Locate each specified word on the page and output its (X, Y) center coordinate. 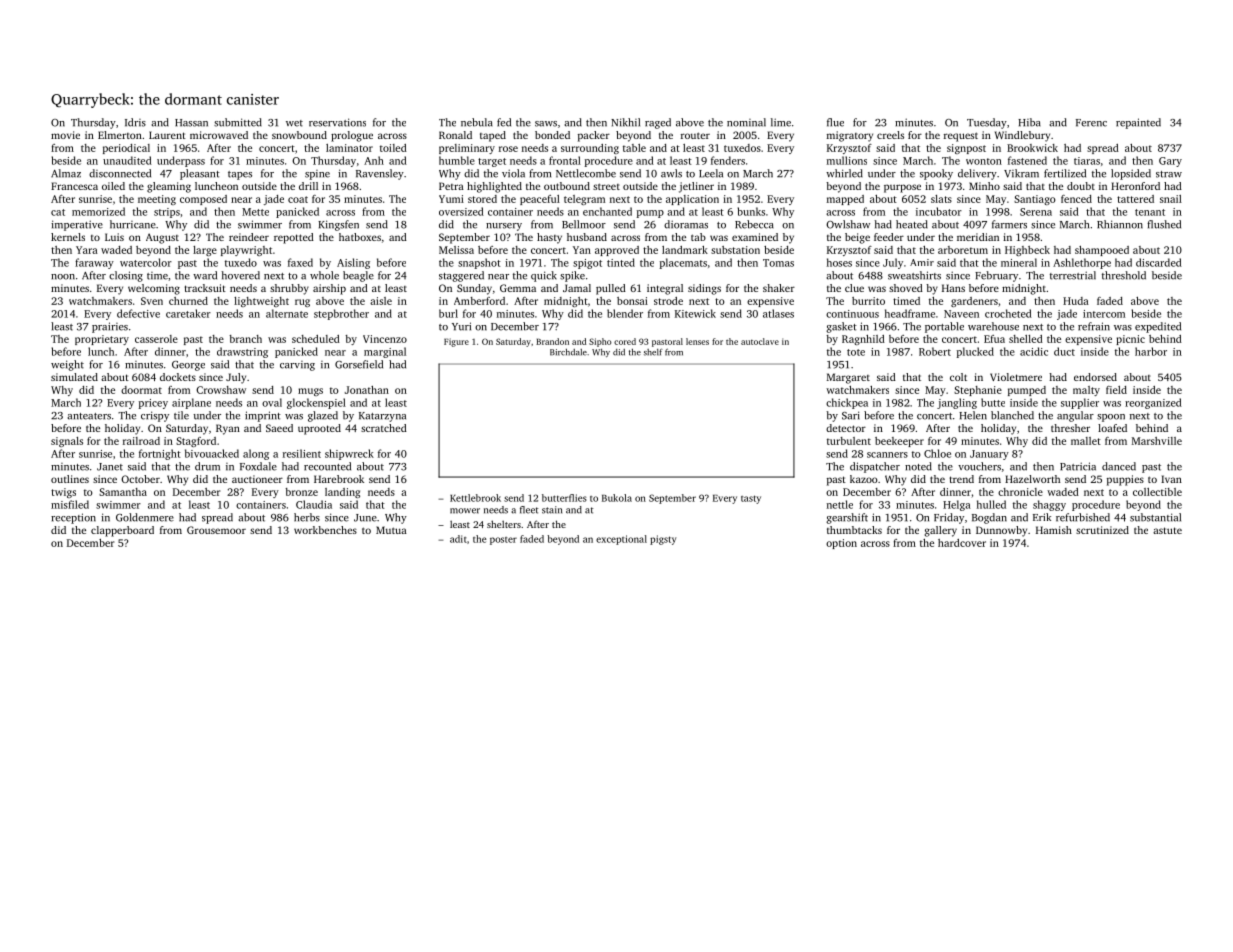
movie (65, 135)
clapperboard (122, 531)
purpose (902, 188)
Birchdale (568, 352)
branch (245, 339)
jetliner (696, 187)
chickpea (847, 403)
